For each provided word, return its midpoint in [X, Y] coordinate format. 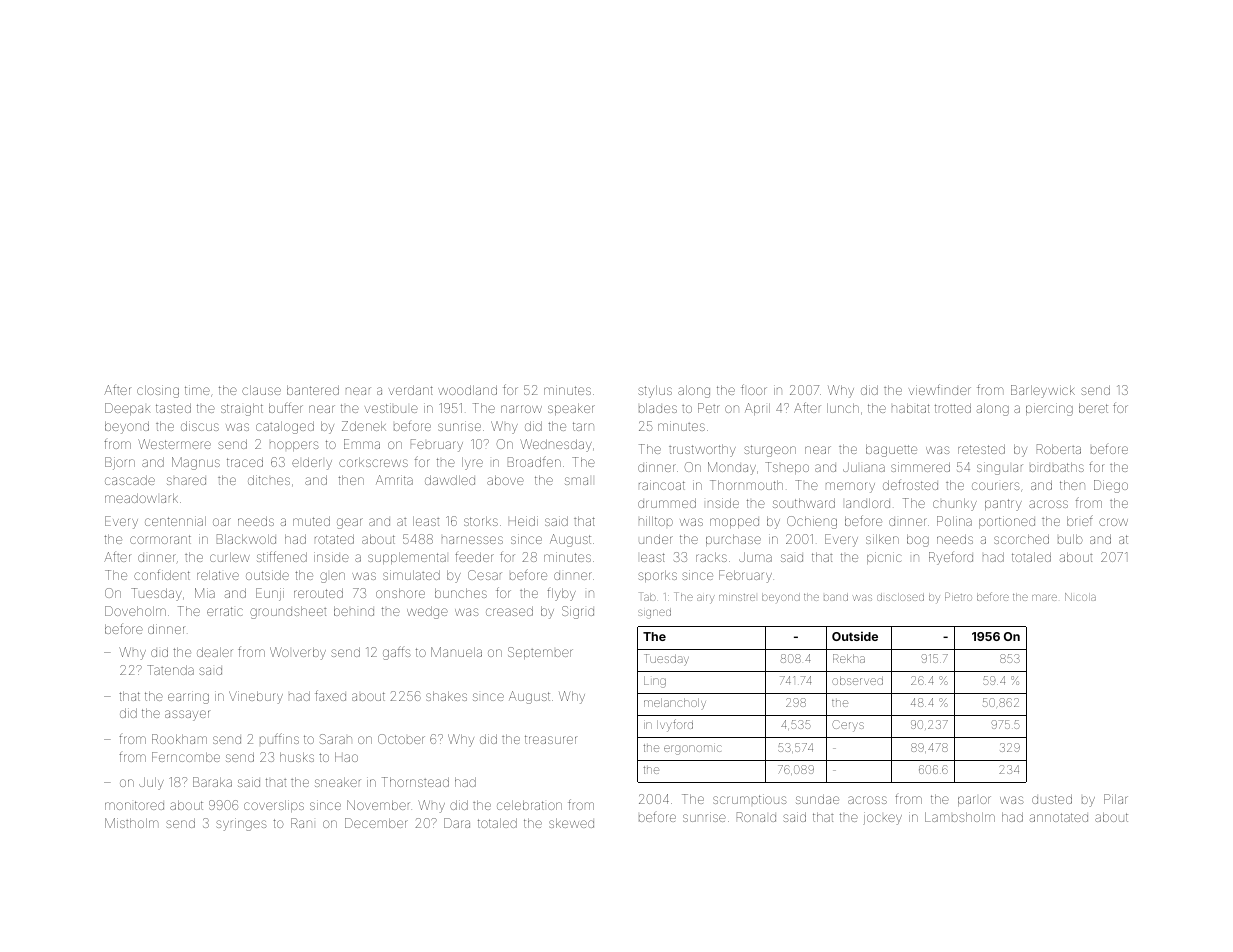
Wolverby [298, 653]
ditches [269, 480]
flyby [561, 594]
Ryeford [951, 558]
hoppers [294, 446]
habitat [911, 408]
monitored [134, 805]
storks [481, 521]
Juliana [864, 467]
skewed [571, 823]
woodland [467, 390]
